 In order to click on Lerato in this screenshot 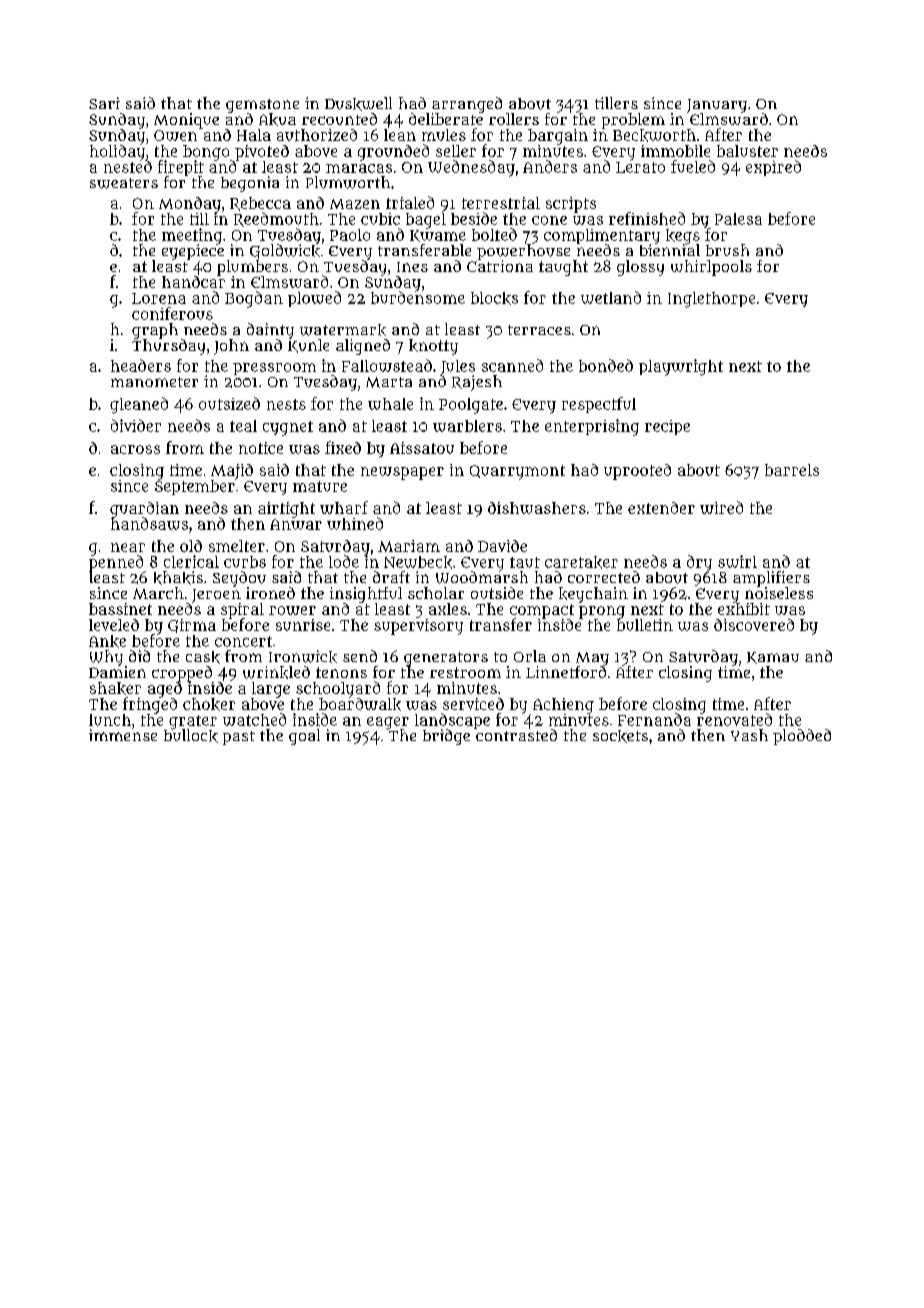, I will do `click(640, 167)`.
